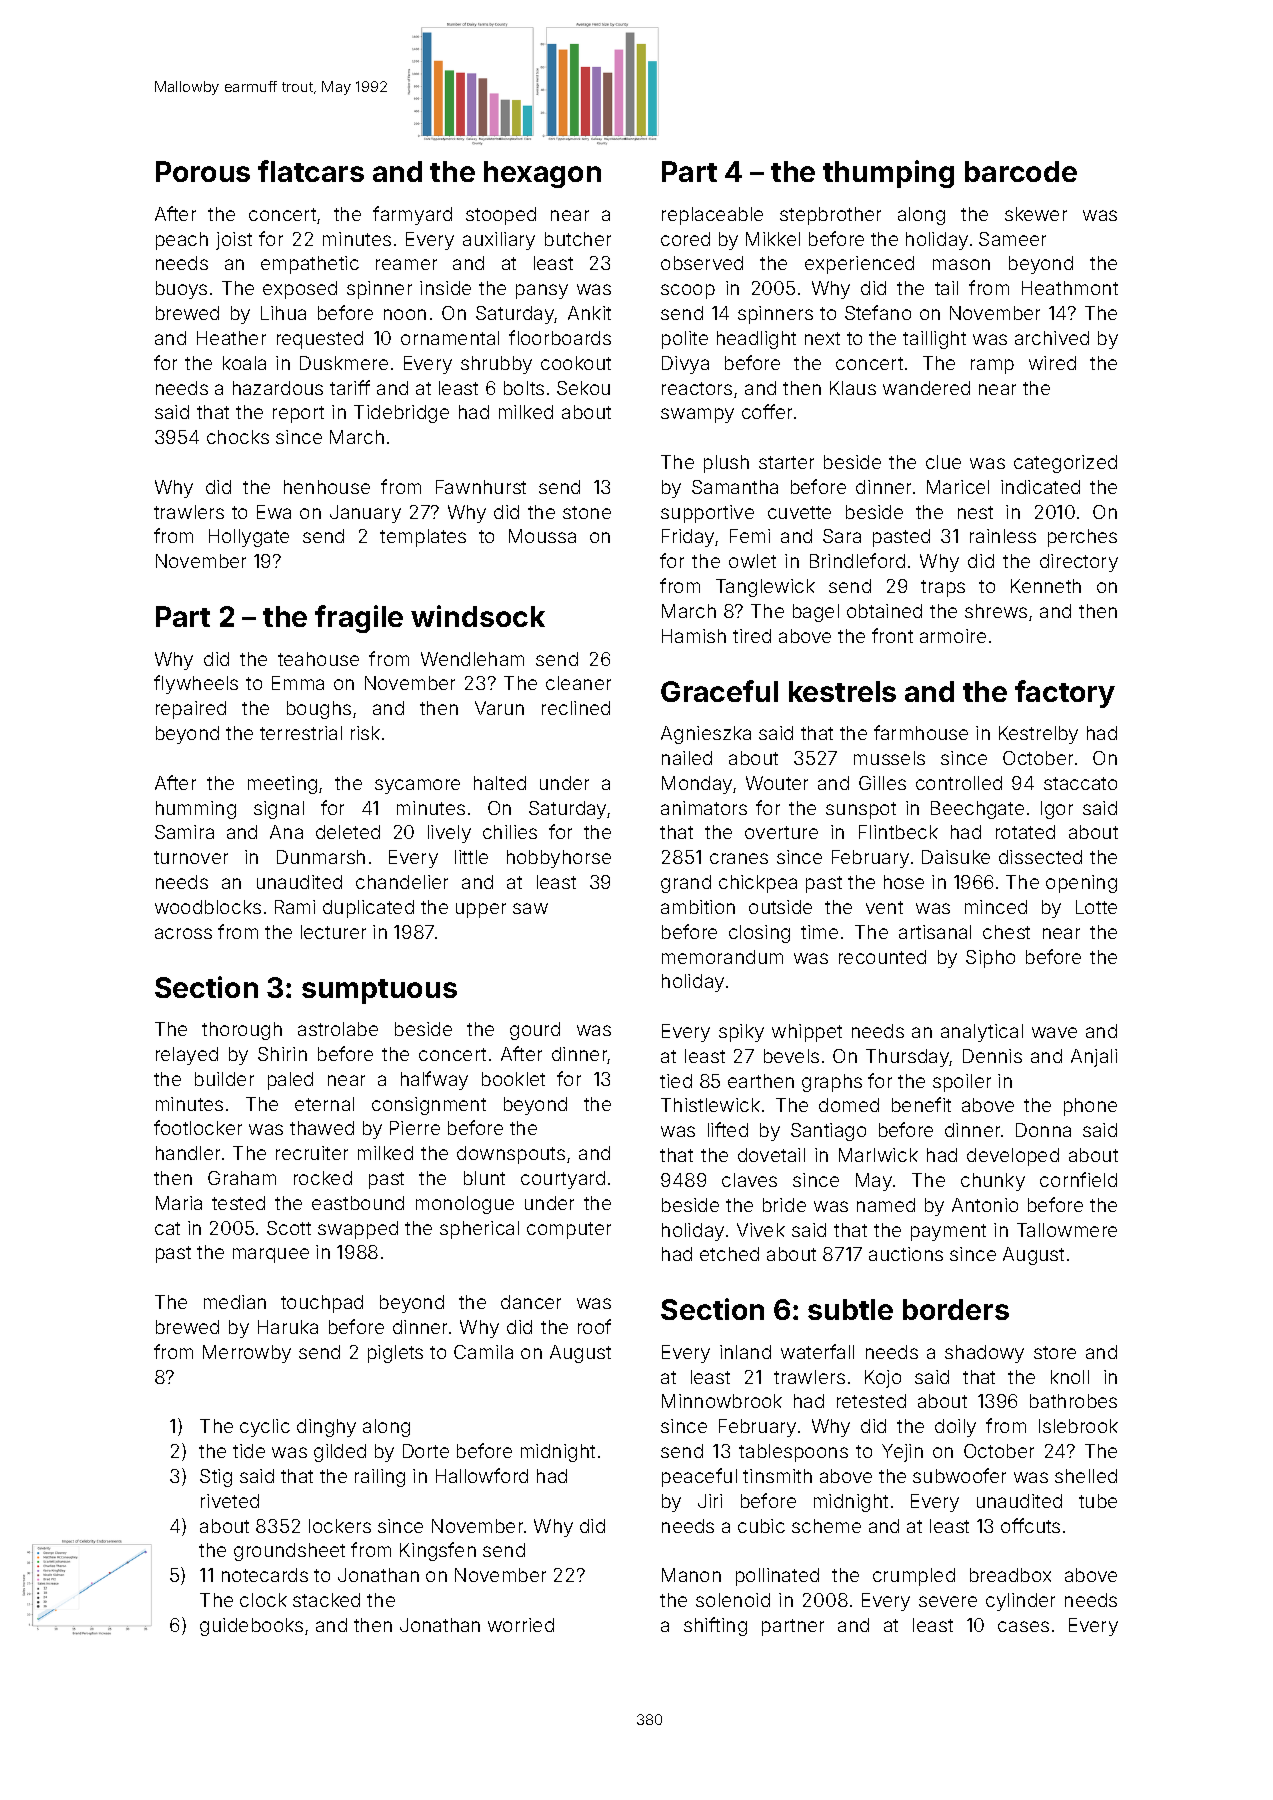 This document has height=1800, width=1273. I want to click on Porous, so click(203, 171).
